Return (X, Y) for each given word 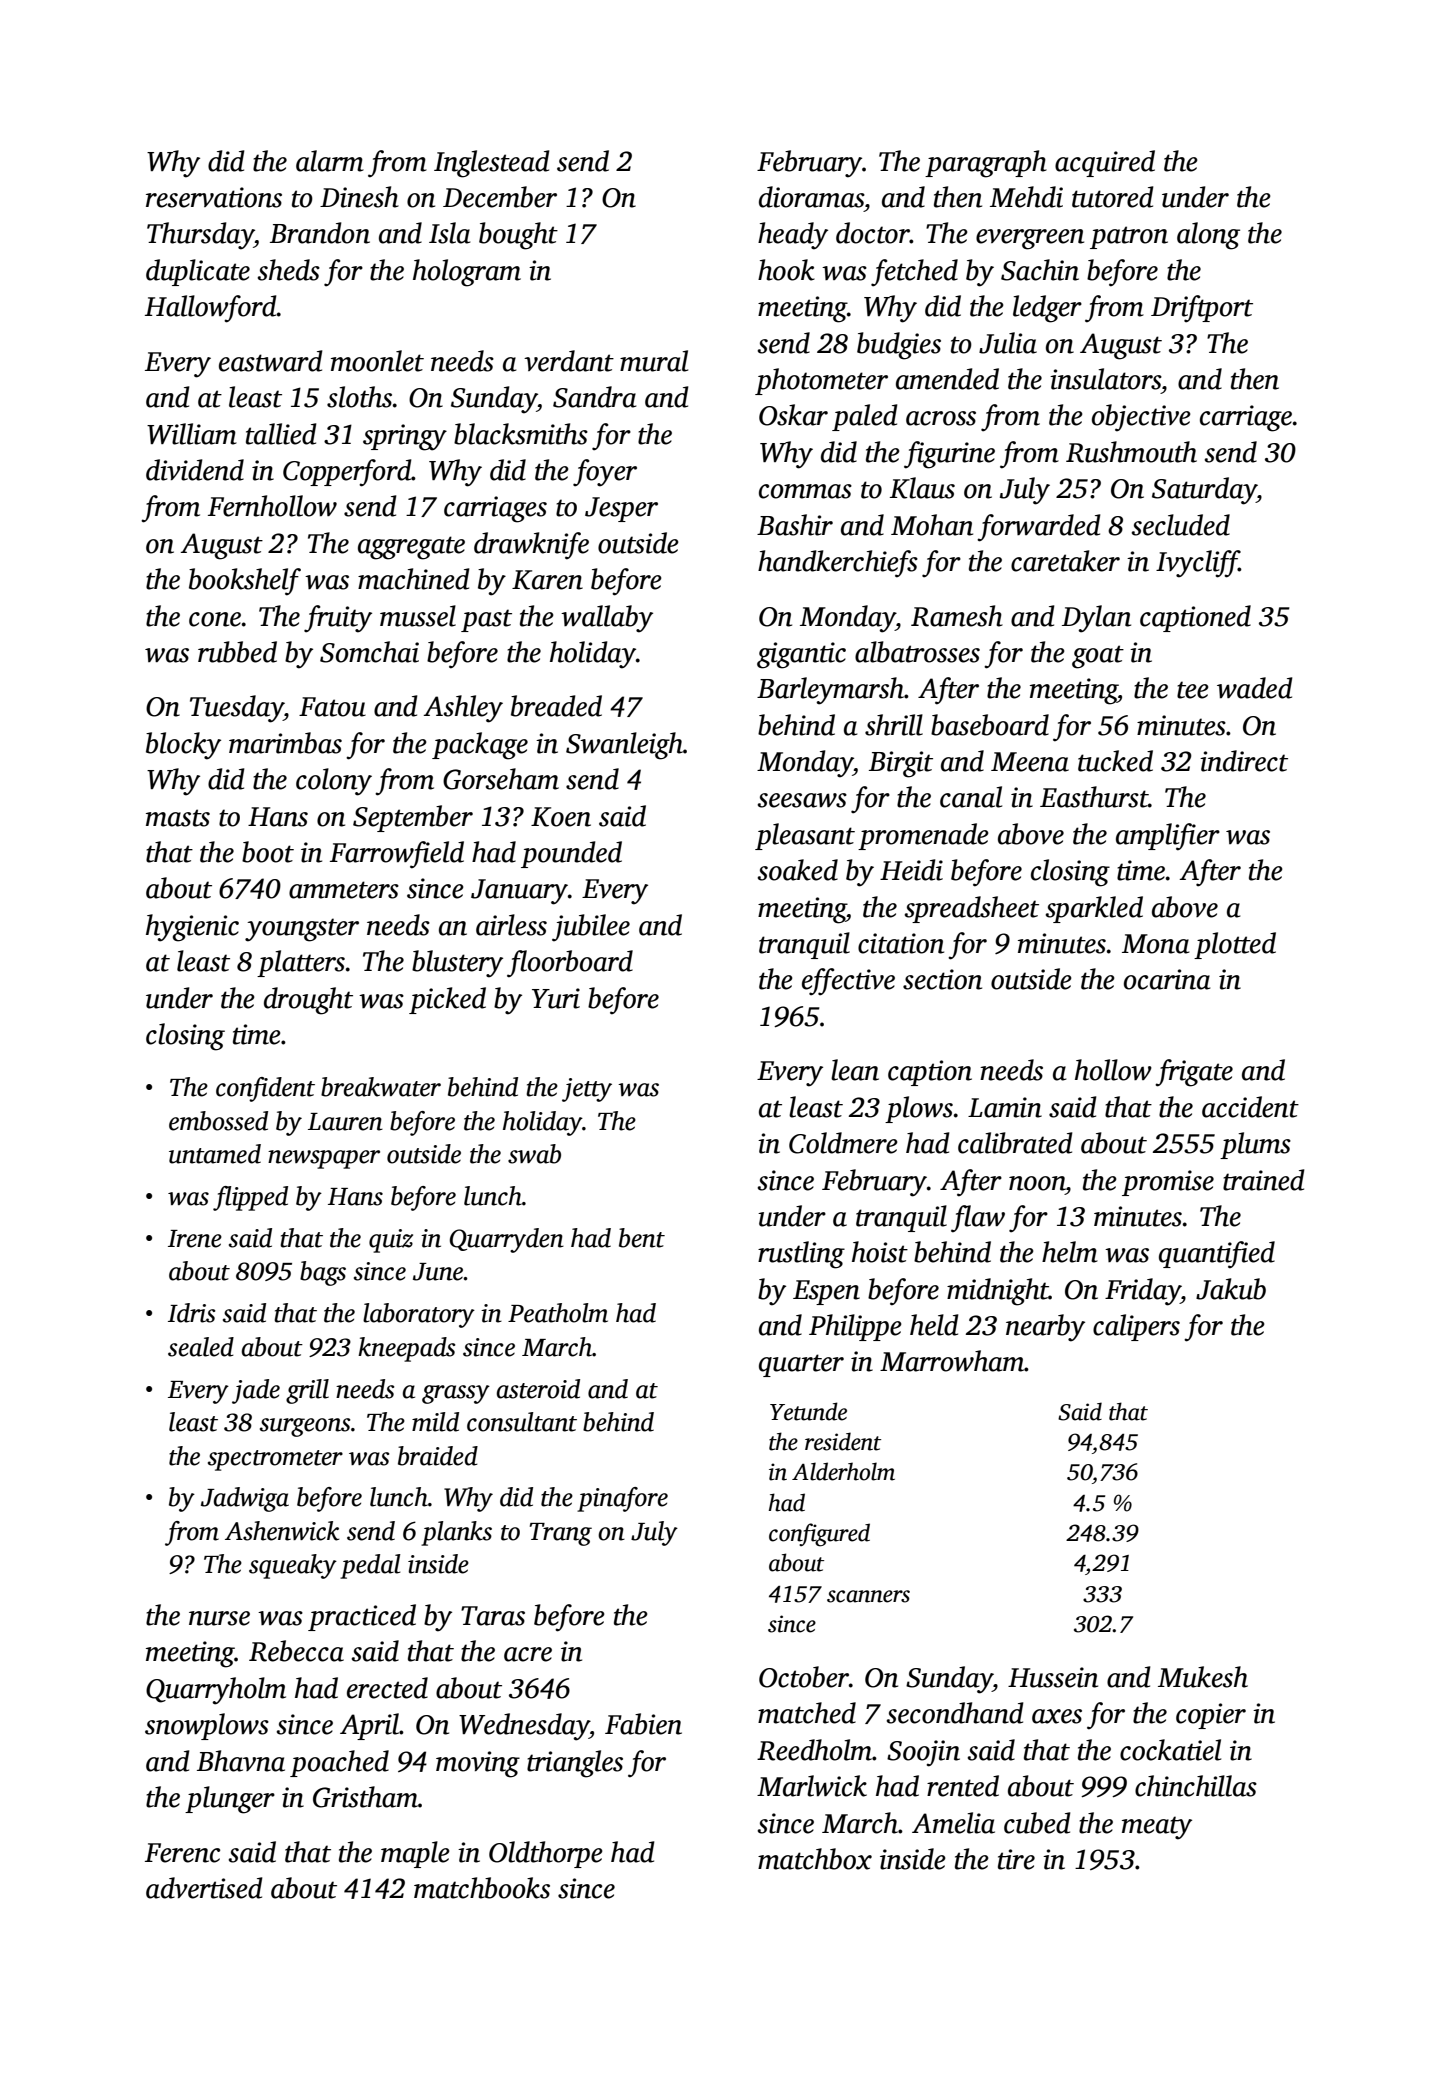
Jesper (621, 509)
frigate (1194, 1073)
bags (323, 1273)
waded (1255, 688)
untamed (215, 1154)
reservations (214, 197)
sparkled (1094, 909)
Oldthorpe (546, 1854)
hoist (880, 1252)
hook (786, 270)
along (1208, 236)
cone (215, 619)
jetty (587, 1090)
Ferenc (182, 1853)
